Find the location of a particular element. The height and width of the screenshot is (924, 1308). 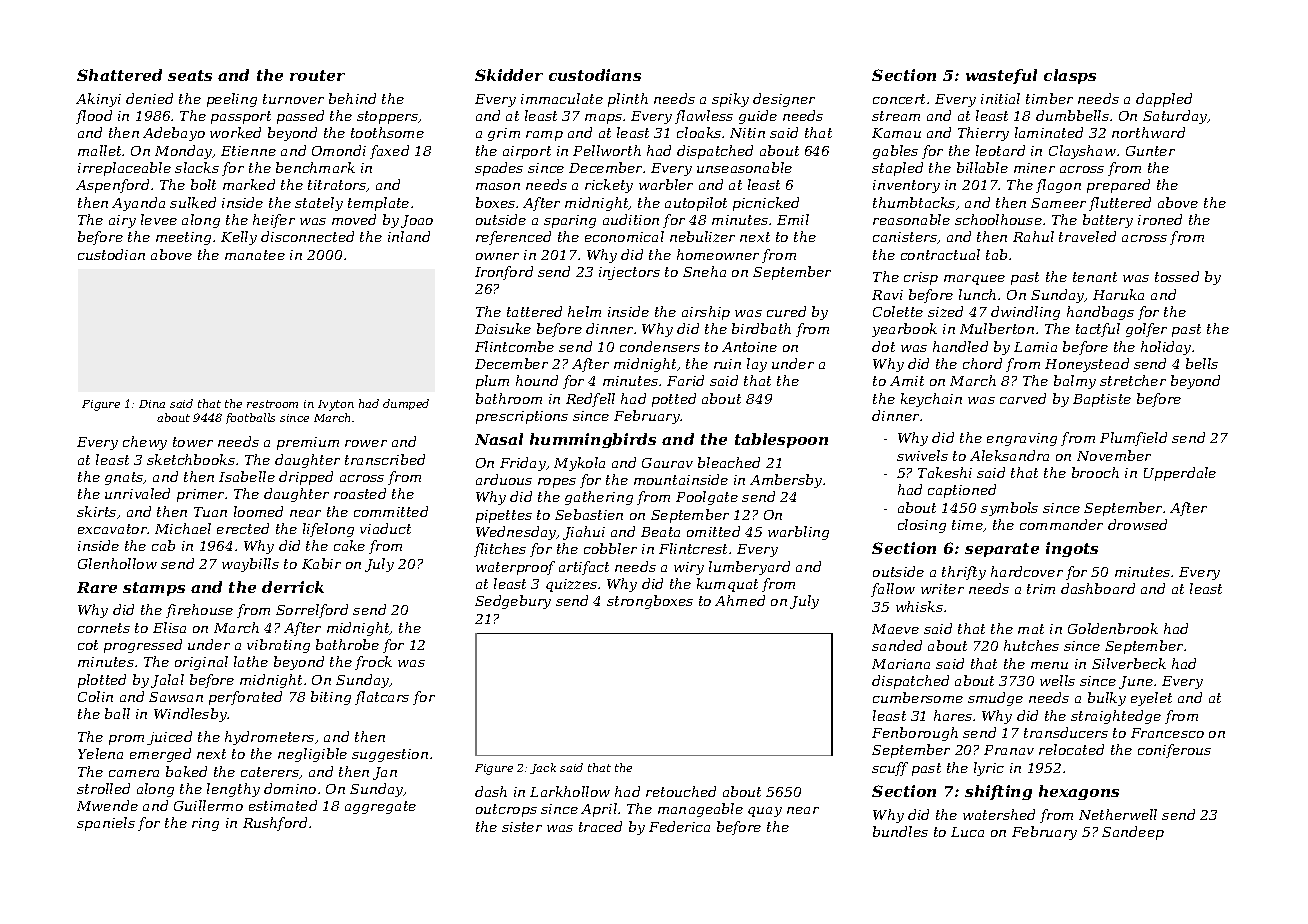

helm is located at coordinates (584, 311).
